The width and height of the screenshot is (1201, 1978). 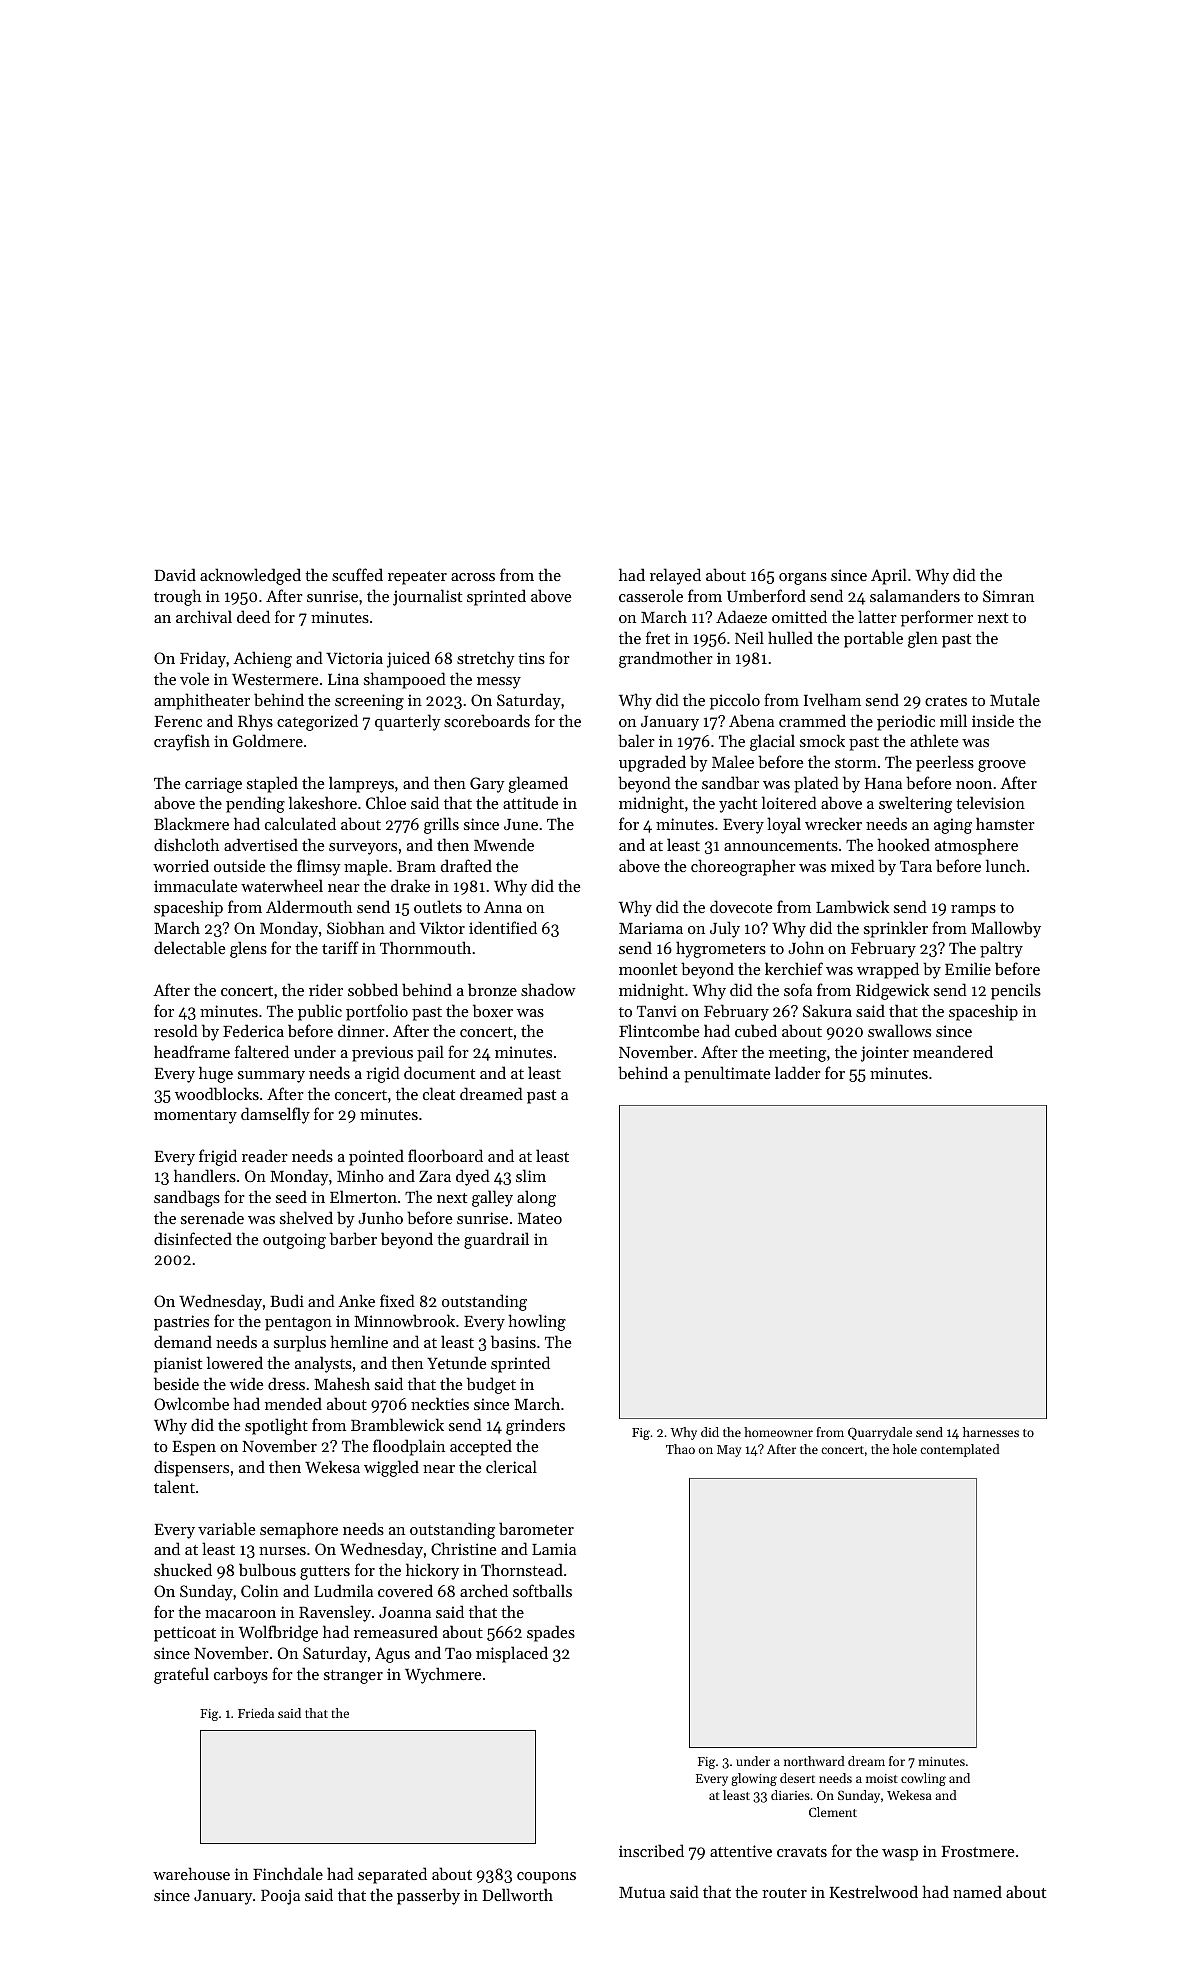 I want to click on wasp, so click(x=900, y=1855).
